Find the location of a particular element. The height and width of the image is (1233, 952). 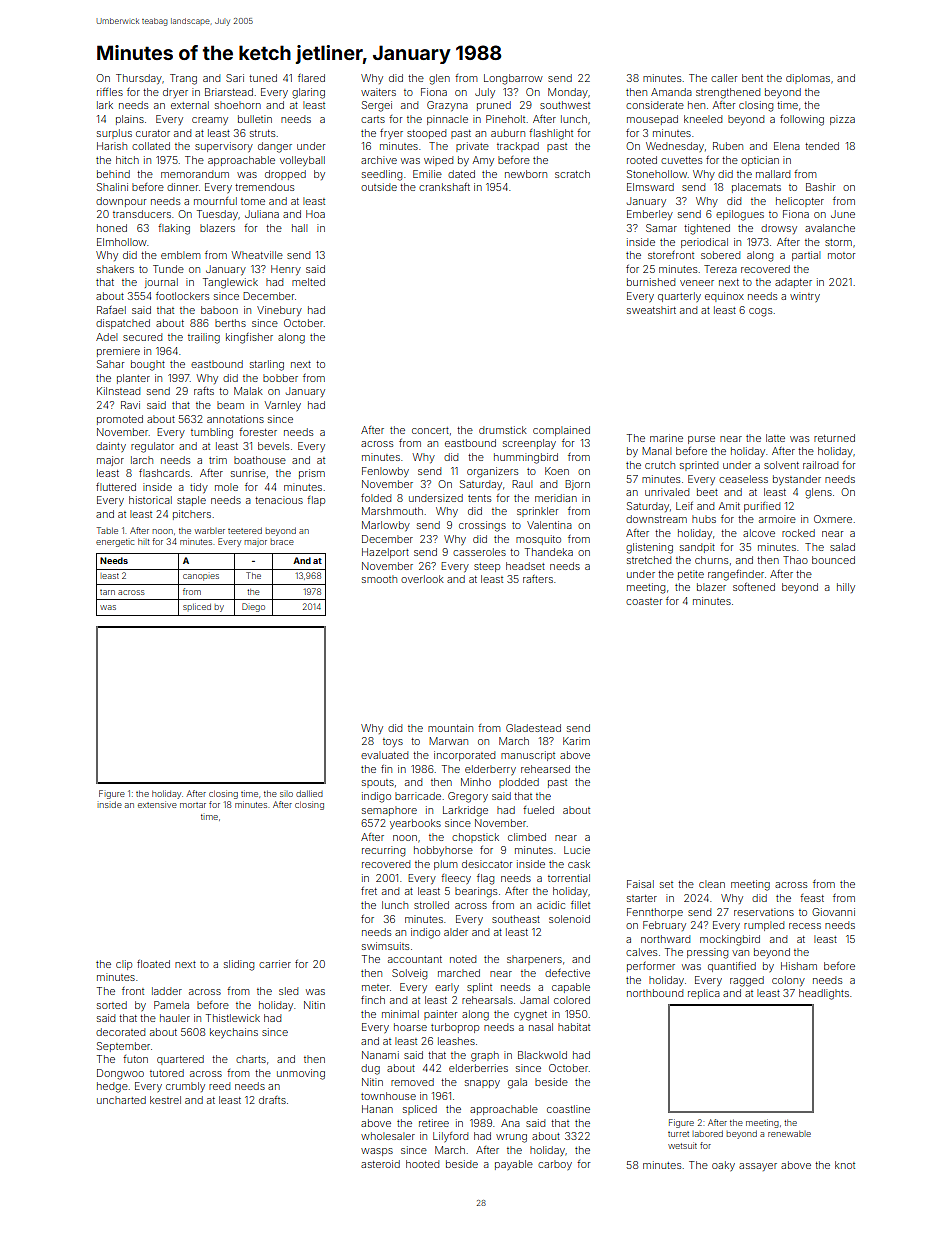

toys is located at coordinates (393, 742).
